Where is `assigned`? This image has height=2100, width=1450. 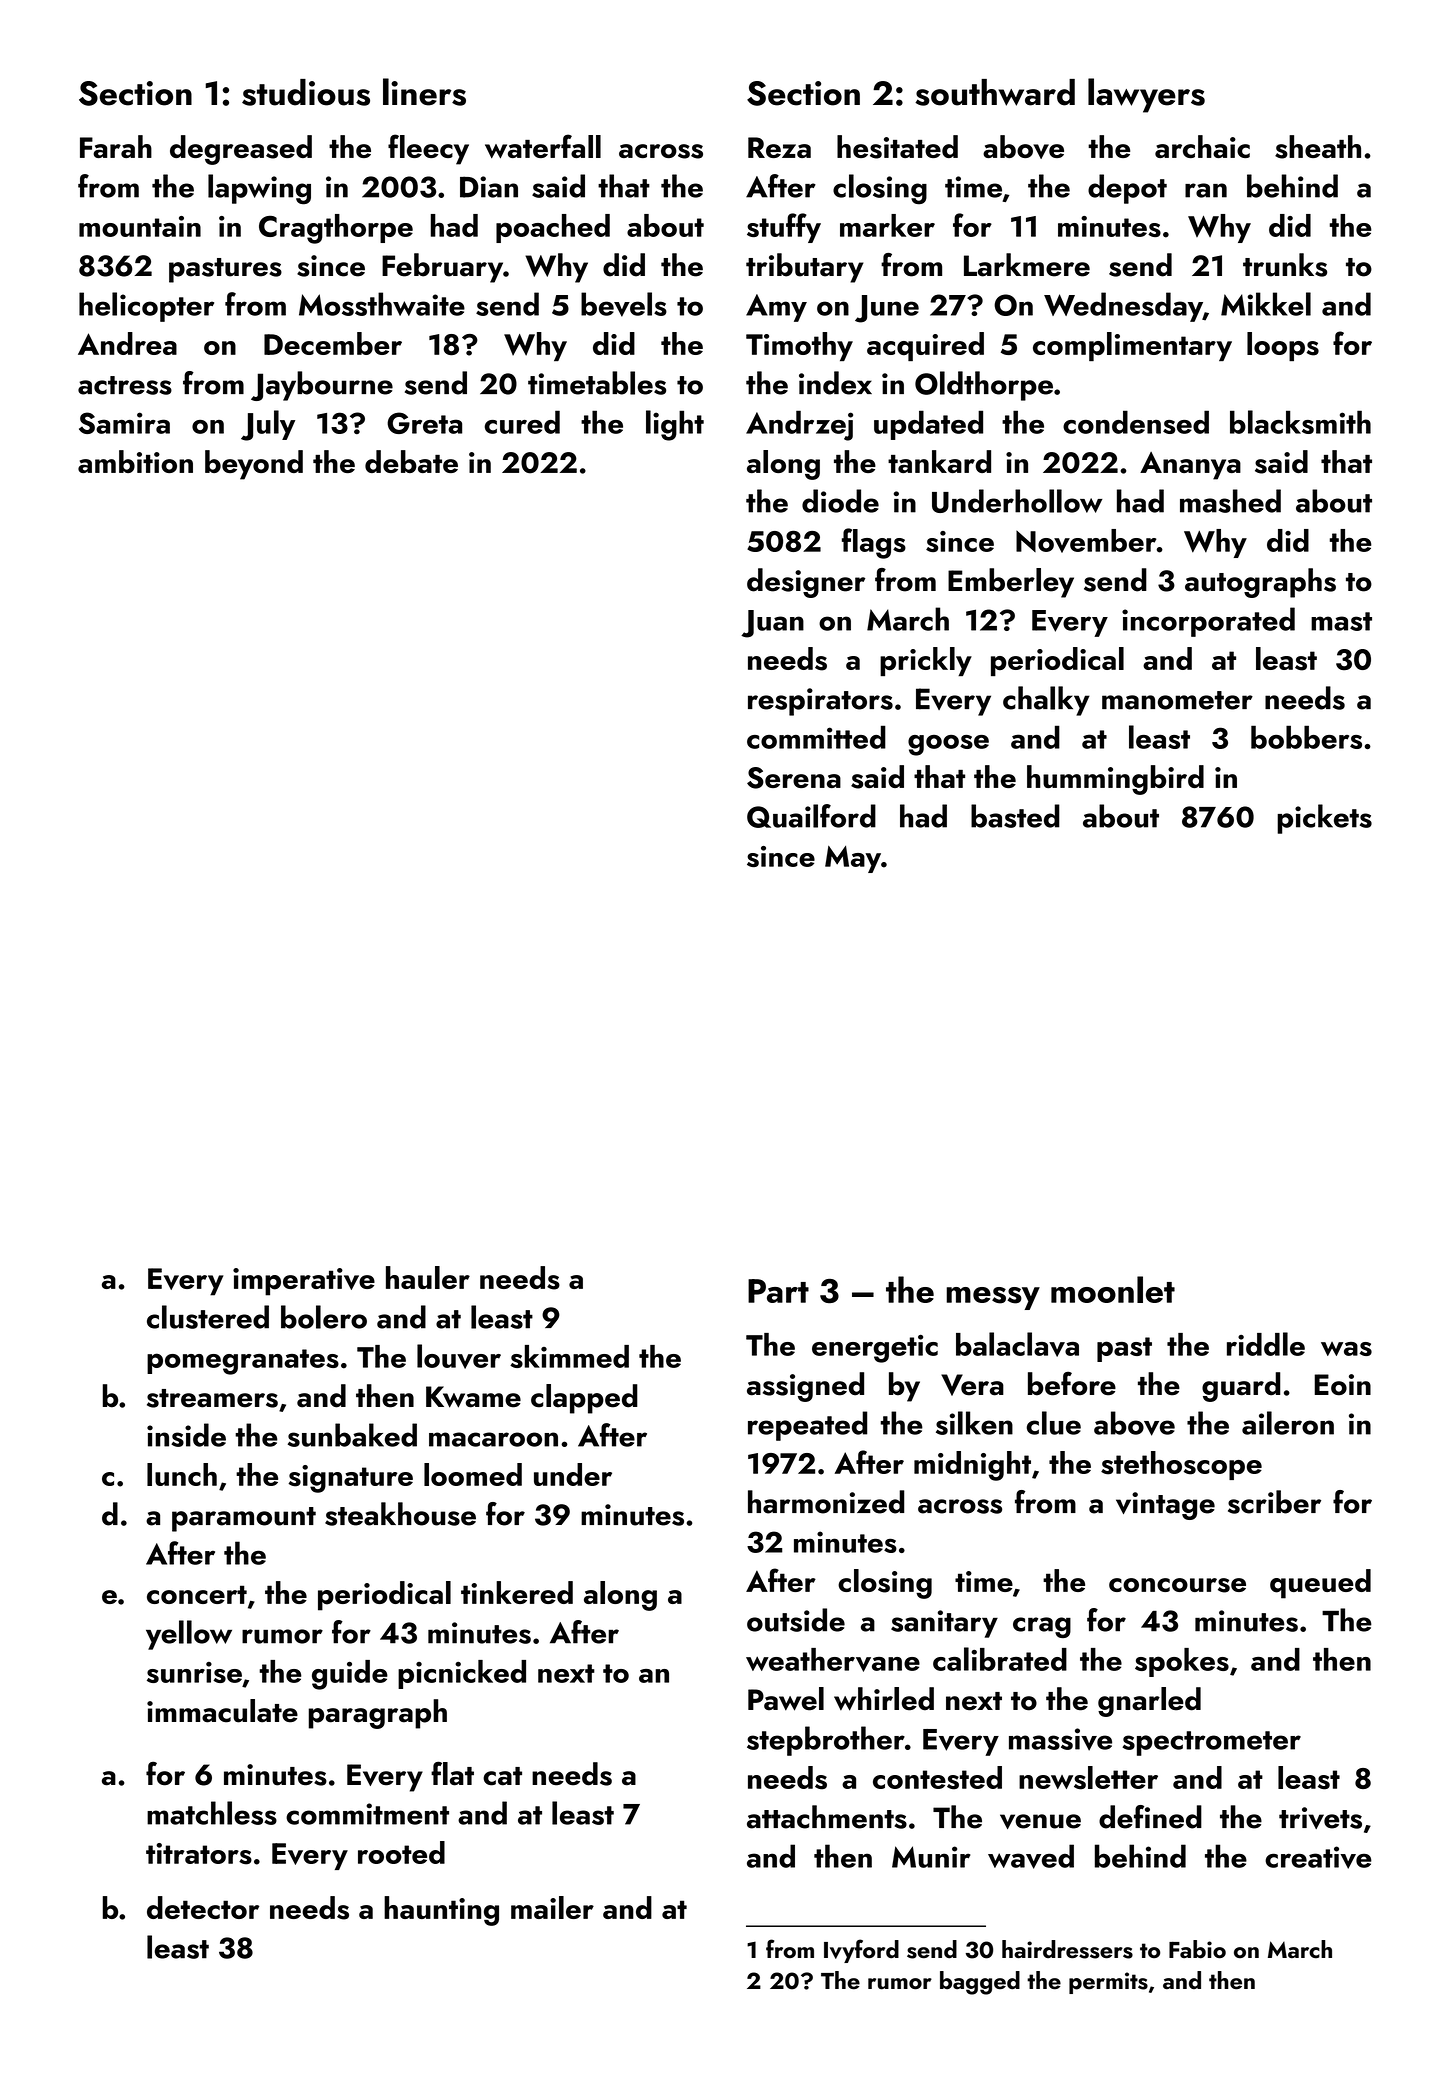
assigned is located at coordinates (805, 1387).
